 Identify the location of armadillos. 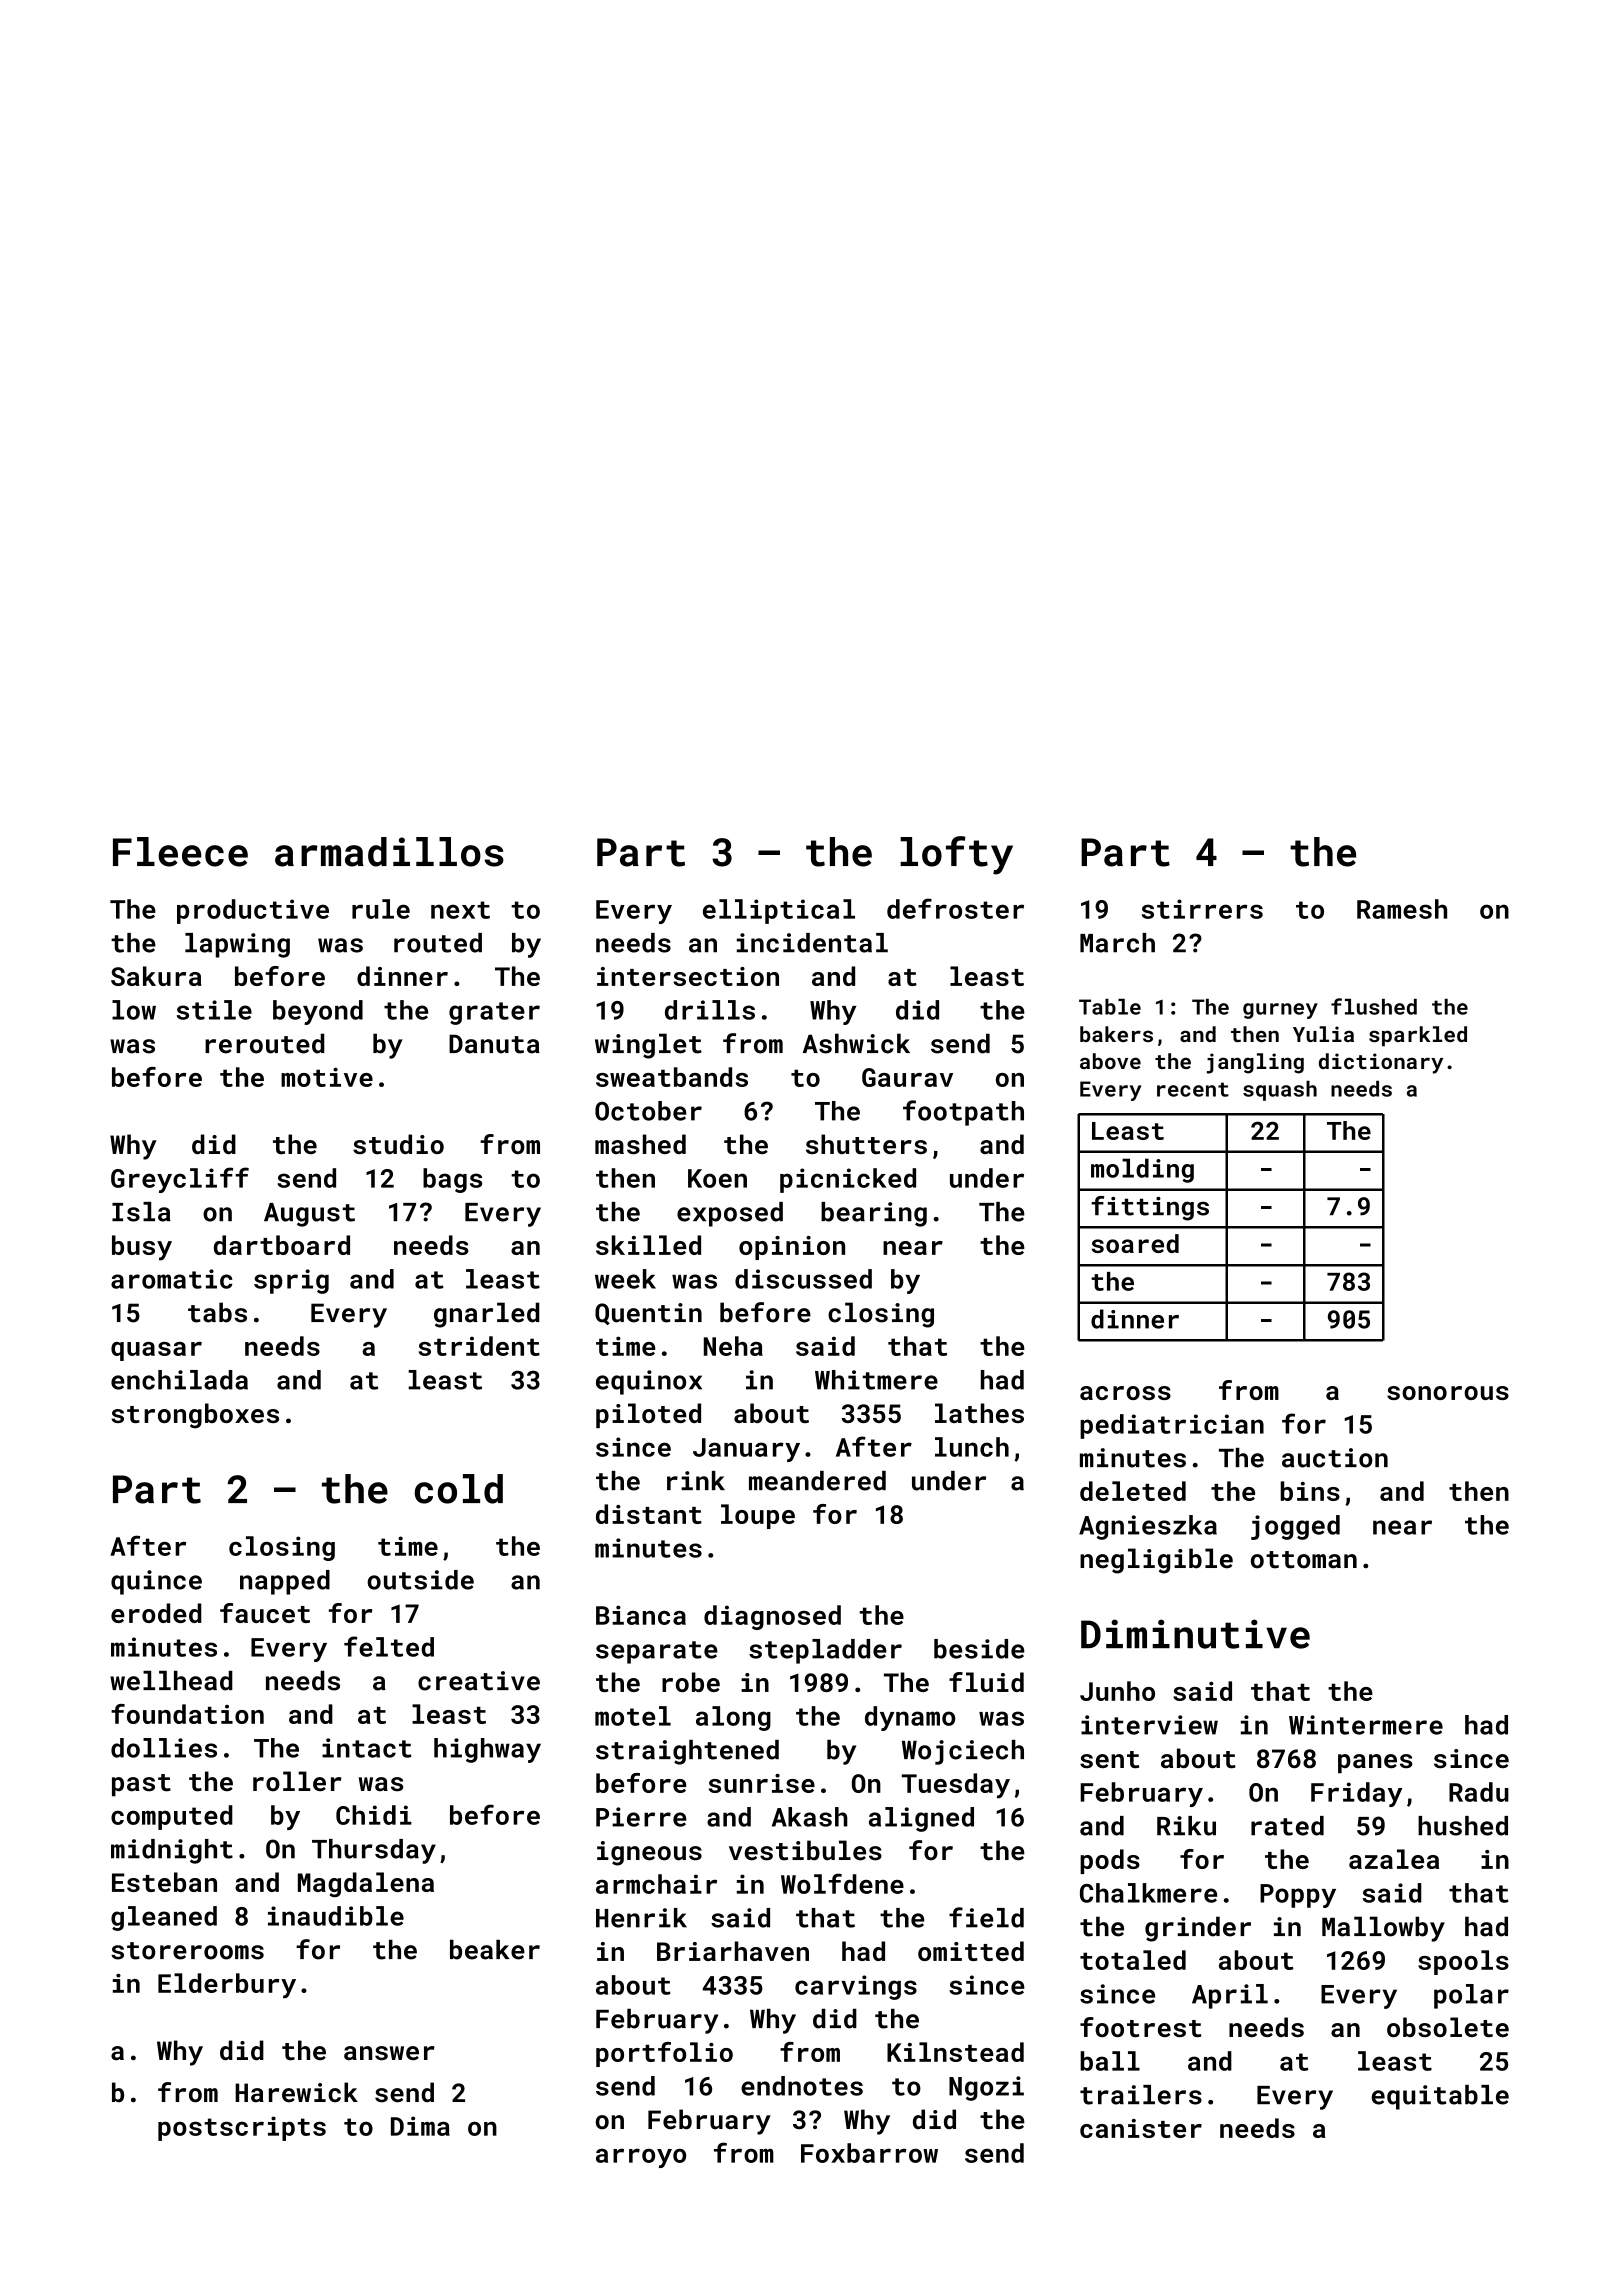
(389, 852).
